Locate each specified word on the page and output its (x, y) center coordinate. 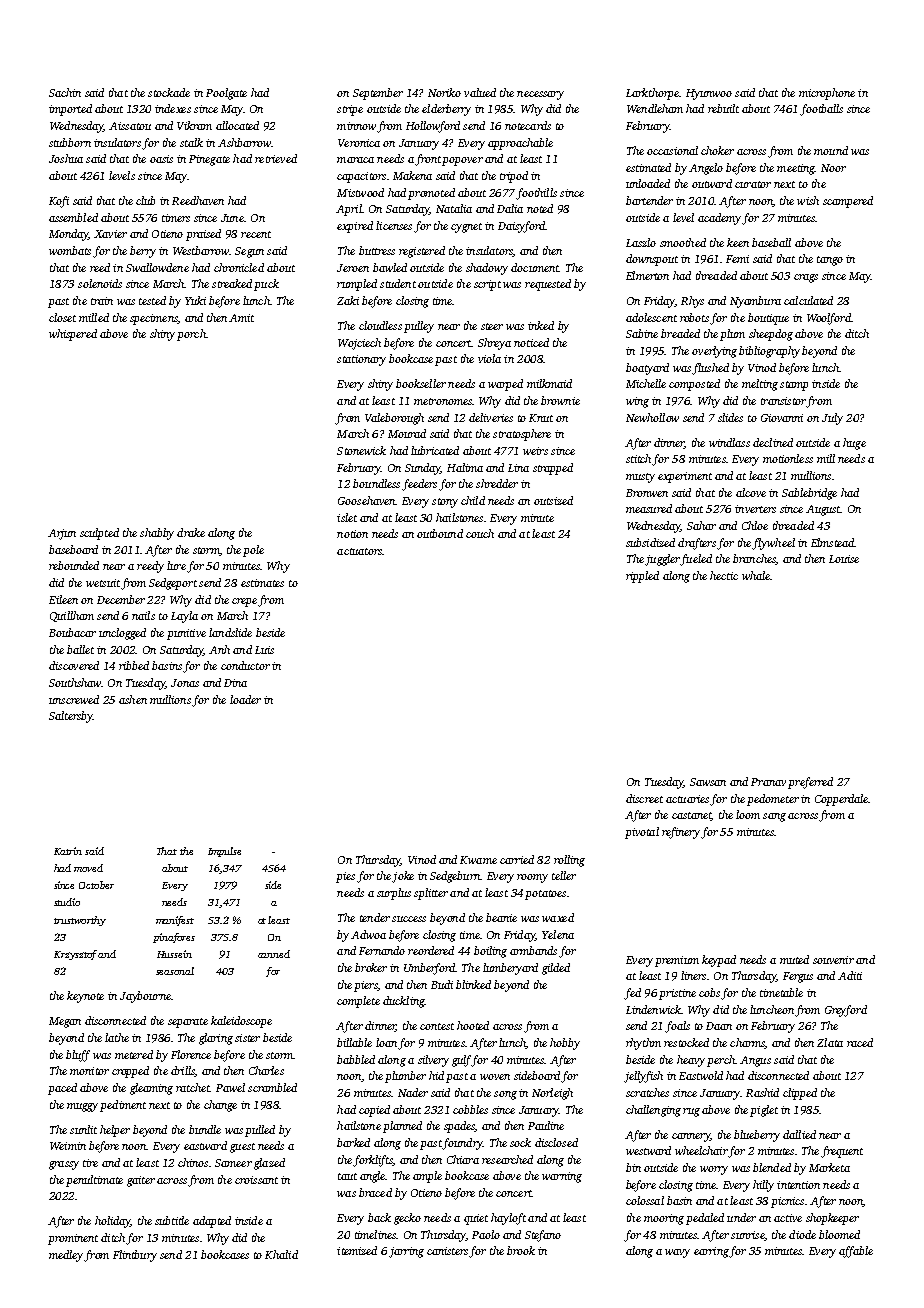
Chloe (755, 525)
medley (66, 1256)
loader (245, 699)
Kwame (478, 860)
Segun (249, 252)
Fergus (798, 977)
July (832, 419)
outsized (553, 500)
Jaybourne (145, 997)
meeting (796, 169)
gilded (556, 969)
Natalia (454, 208)
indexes (173, 108)
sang (774, 817)
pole (253, 551)
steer (492, 326)
